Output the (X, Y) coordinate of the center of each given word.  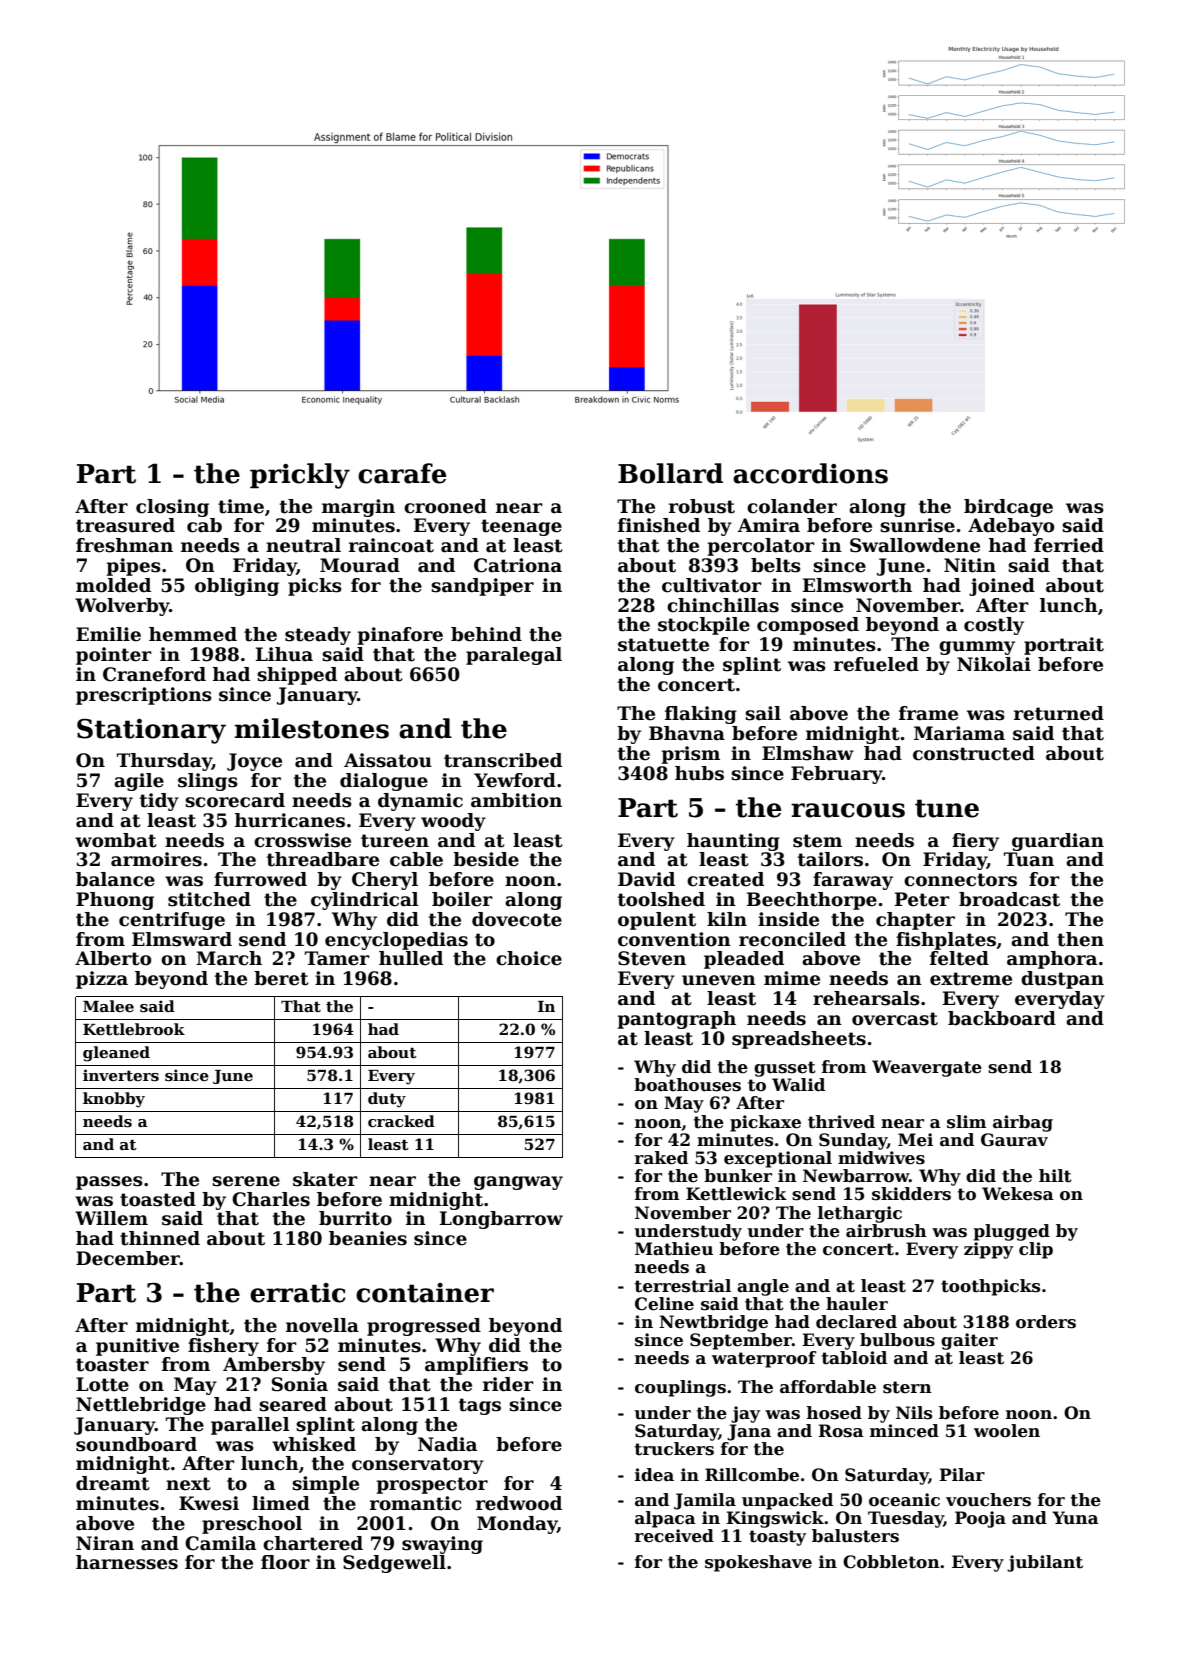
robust (702, 506)
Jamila (705, 1501)
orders (1046, 1322)
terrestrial (683, 1286)
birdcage (1008, 508)
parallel (250, 1426)
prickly (300, 476)
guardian (1058, 842)
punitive (137, 1347)
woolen (1007, 1431)
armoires (156, 859)
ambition (516, 800)
